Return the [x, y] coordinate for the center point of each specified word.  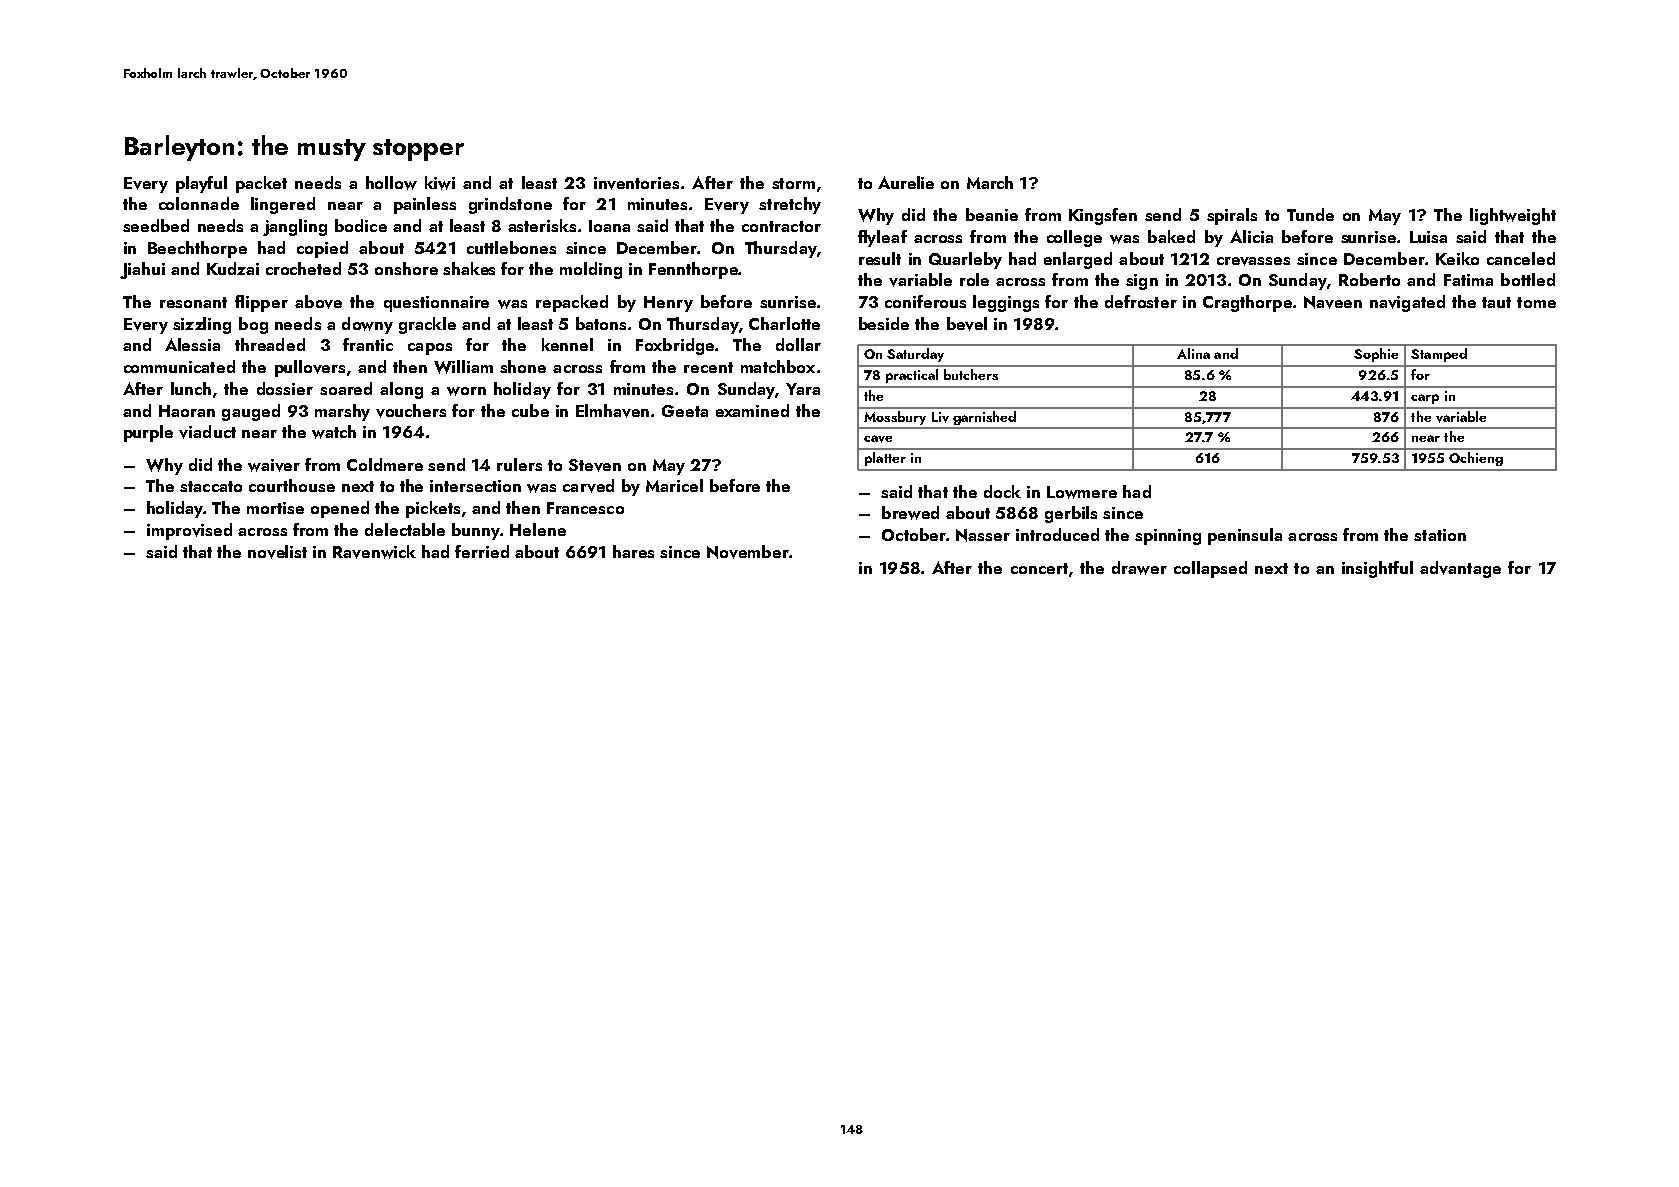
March [990, 182]
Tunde [1310, 214]
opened [340, 509]
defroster [1141, 301]
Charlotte [784, 323]
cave [878, 439]
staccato [211, 486]
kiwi [440, 183]
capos [430, 349]
